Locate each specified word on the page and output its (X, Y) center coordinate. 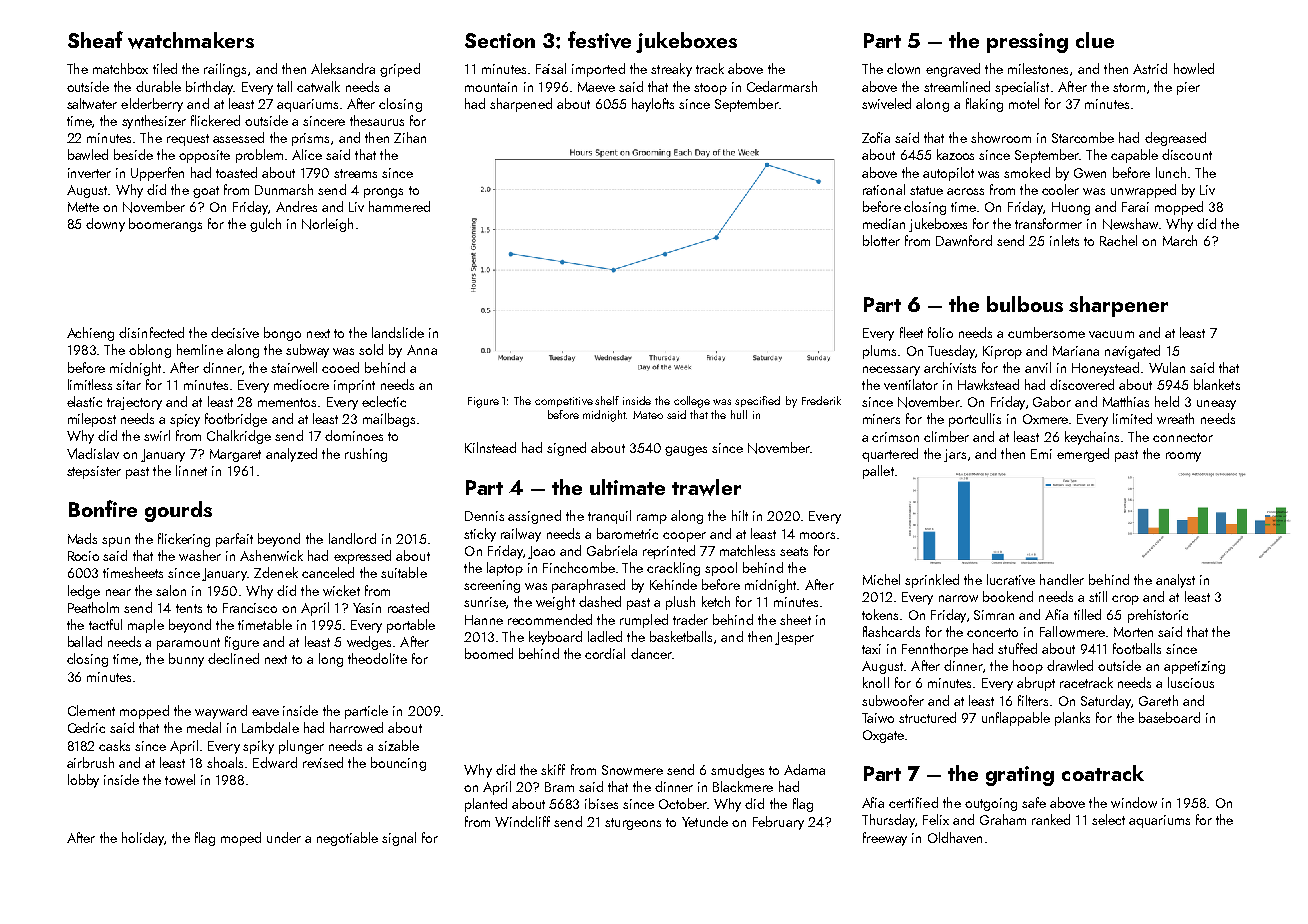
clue (1095, 40)
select (1108, 819)
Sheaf (95, 39)
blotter (881, 240)
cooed (340, 367)
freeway (885, 839)
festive (599, 40)
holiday (143, 839)
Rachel (1118, 240)
